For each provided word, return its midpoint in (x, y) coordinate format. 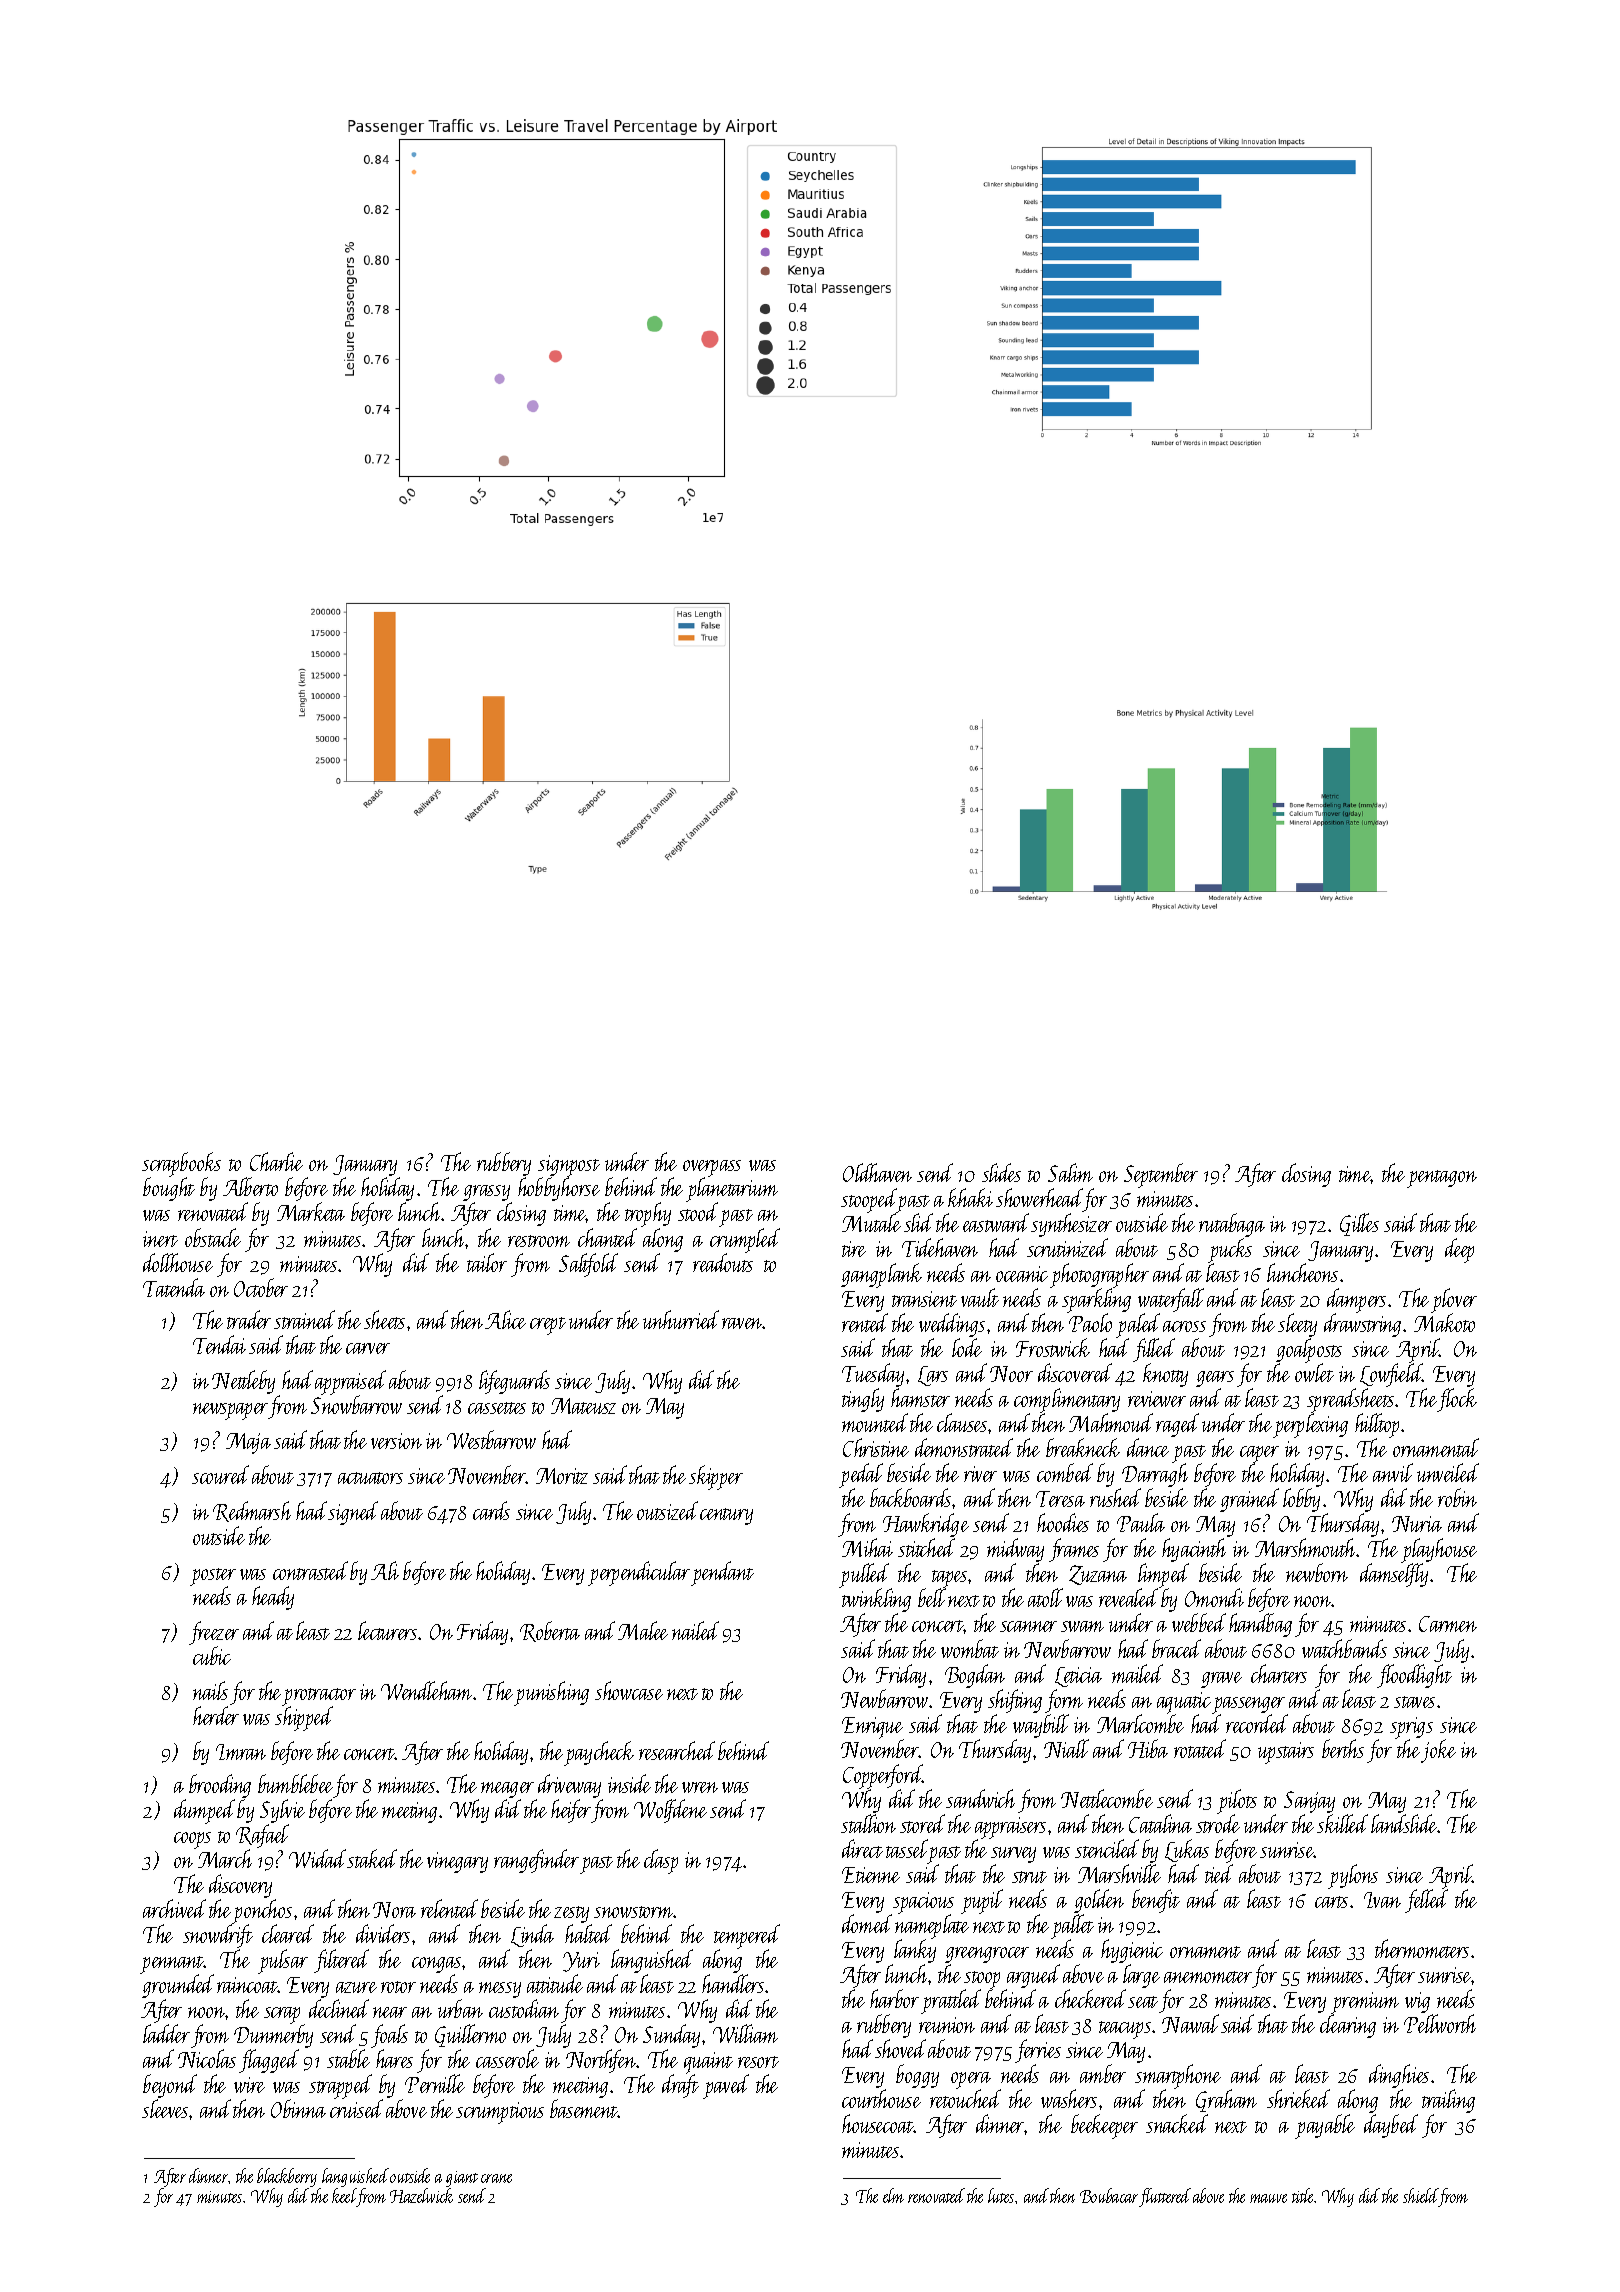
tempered (747, 1936)
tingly (863, 1400)
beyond (170, 2086)
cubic (212, 1655)
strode (1218, 1823)
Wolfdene (670, 1811)
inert (160, 1239)
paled (1138, 1326)
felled (1426, 1901)
